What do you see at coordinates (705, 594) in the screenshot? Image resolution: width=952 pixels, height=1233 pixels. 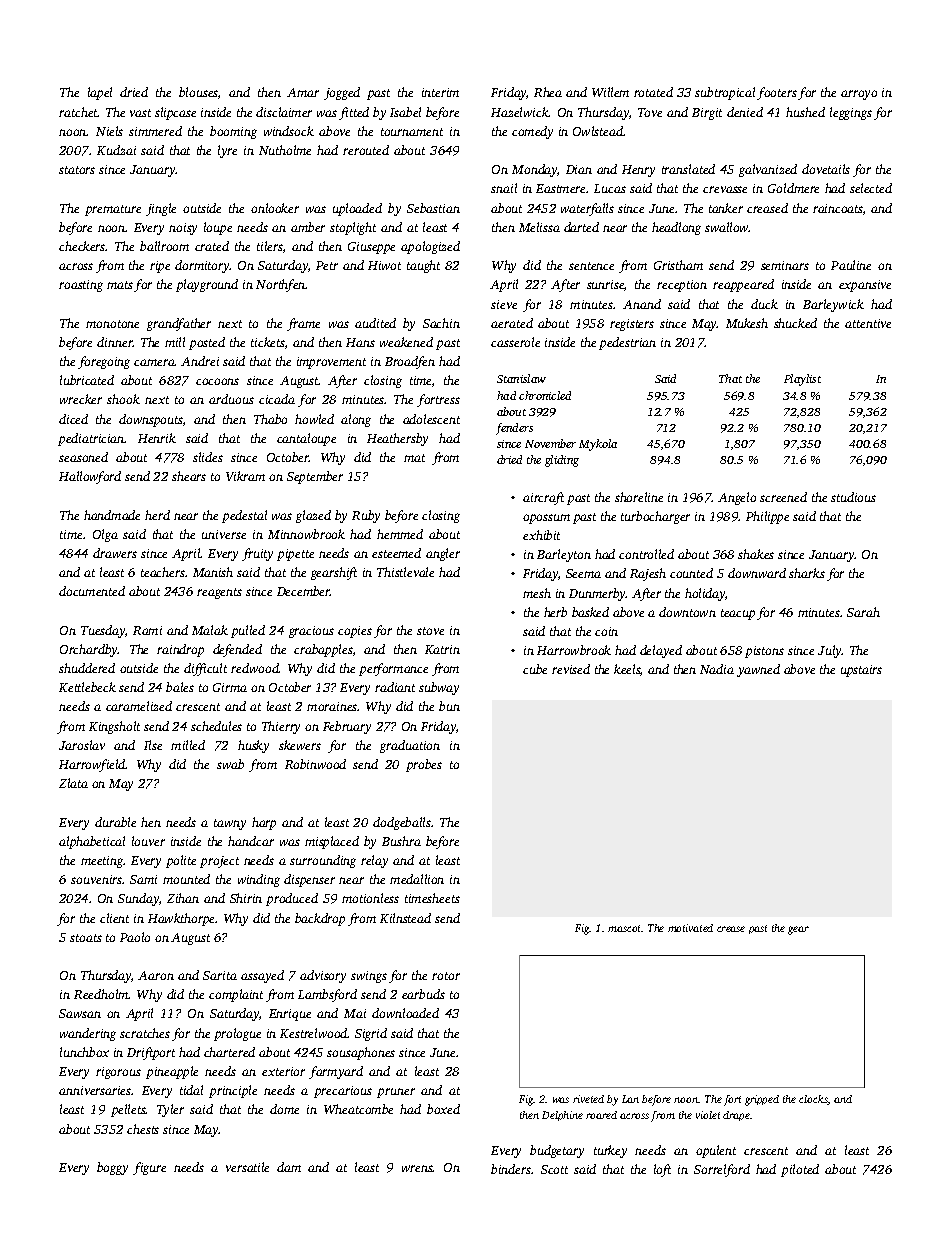 I see `holiday` at bounding box center [705, 594].
